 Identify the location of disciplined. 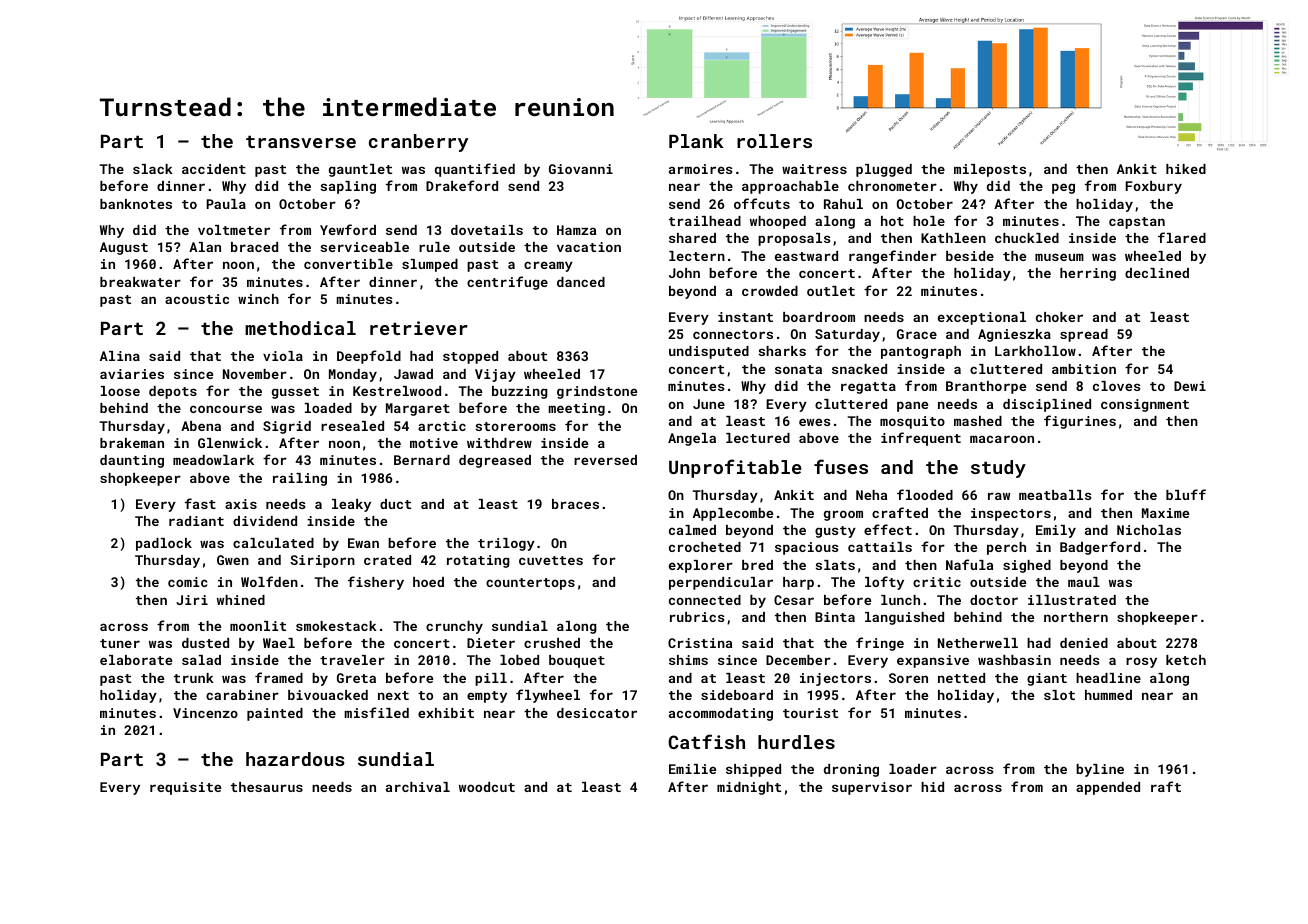
(1047, 405).
